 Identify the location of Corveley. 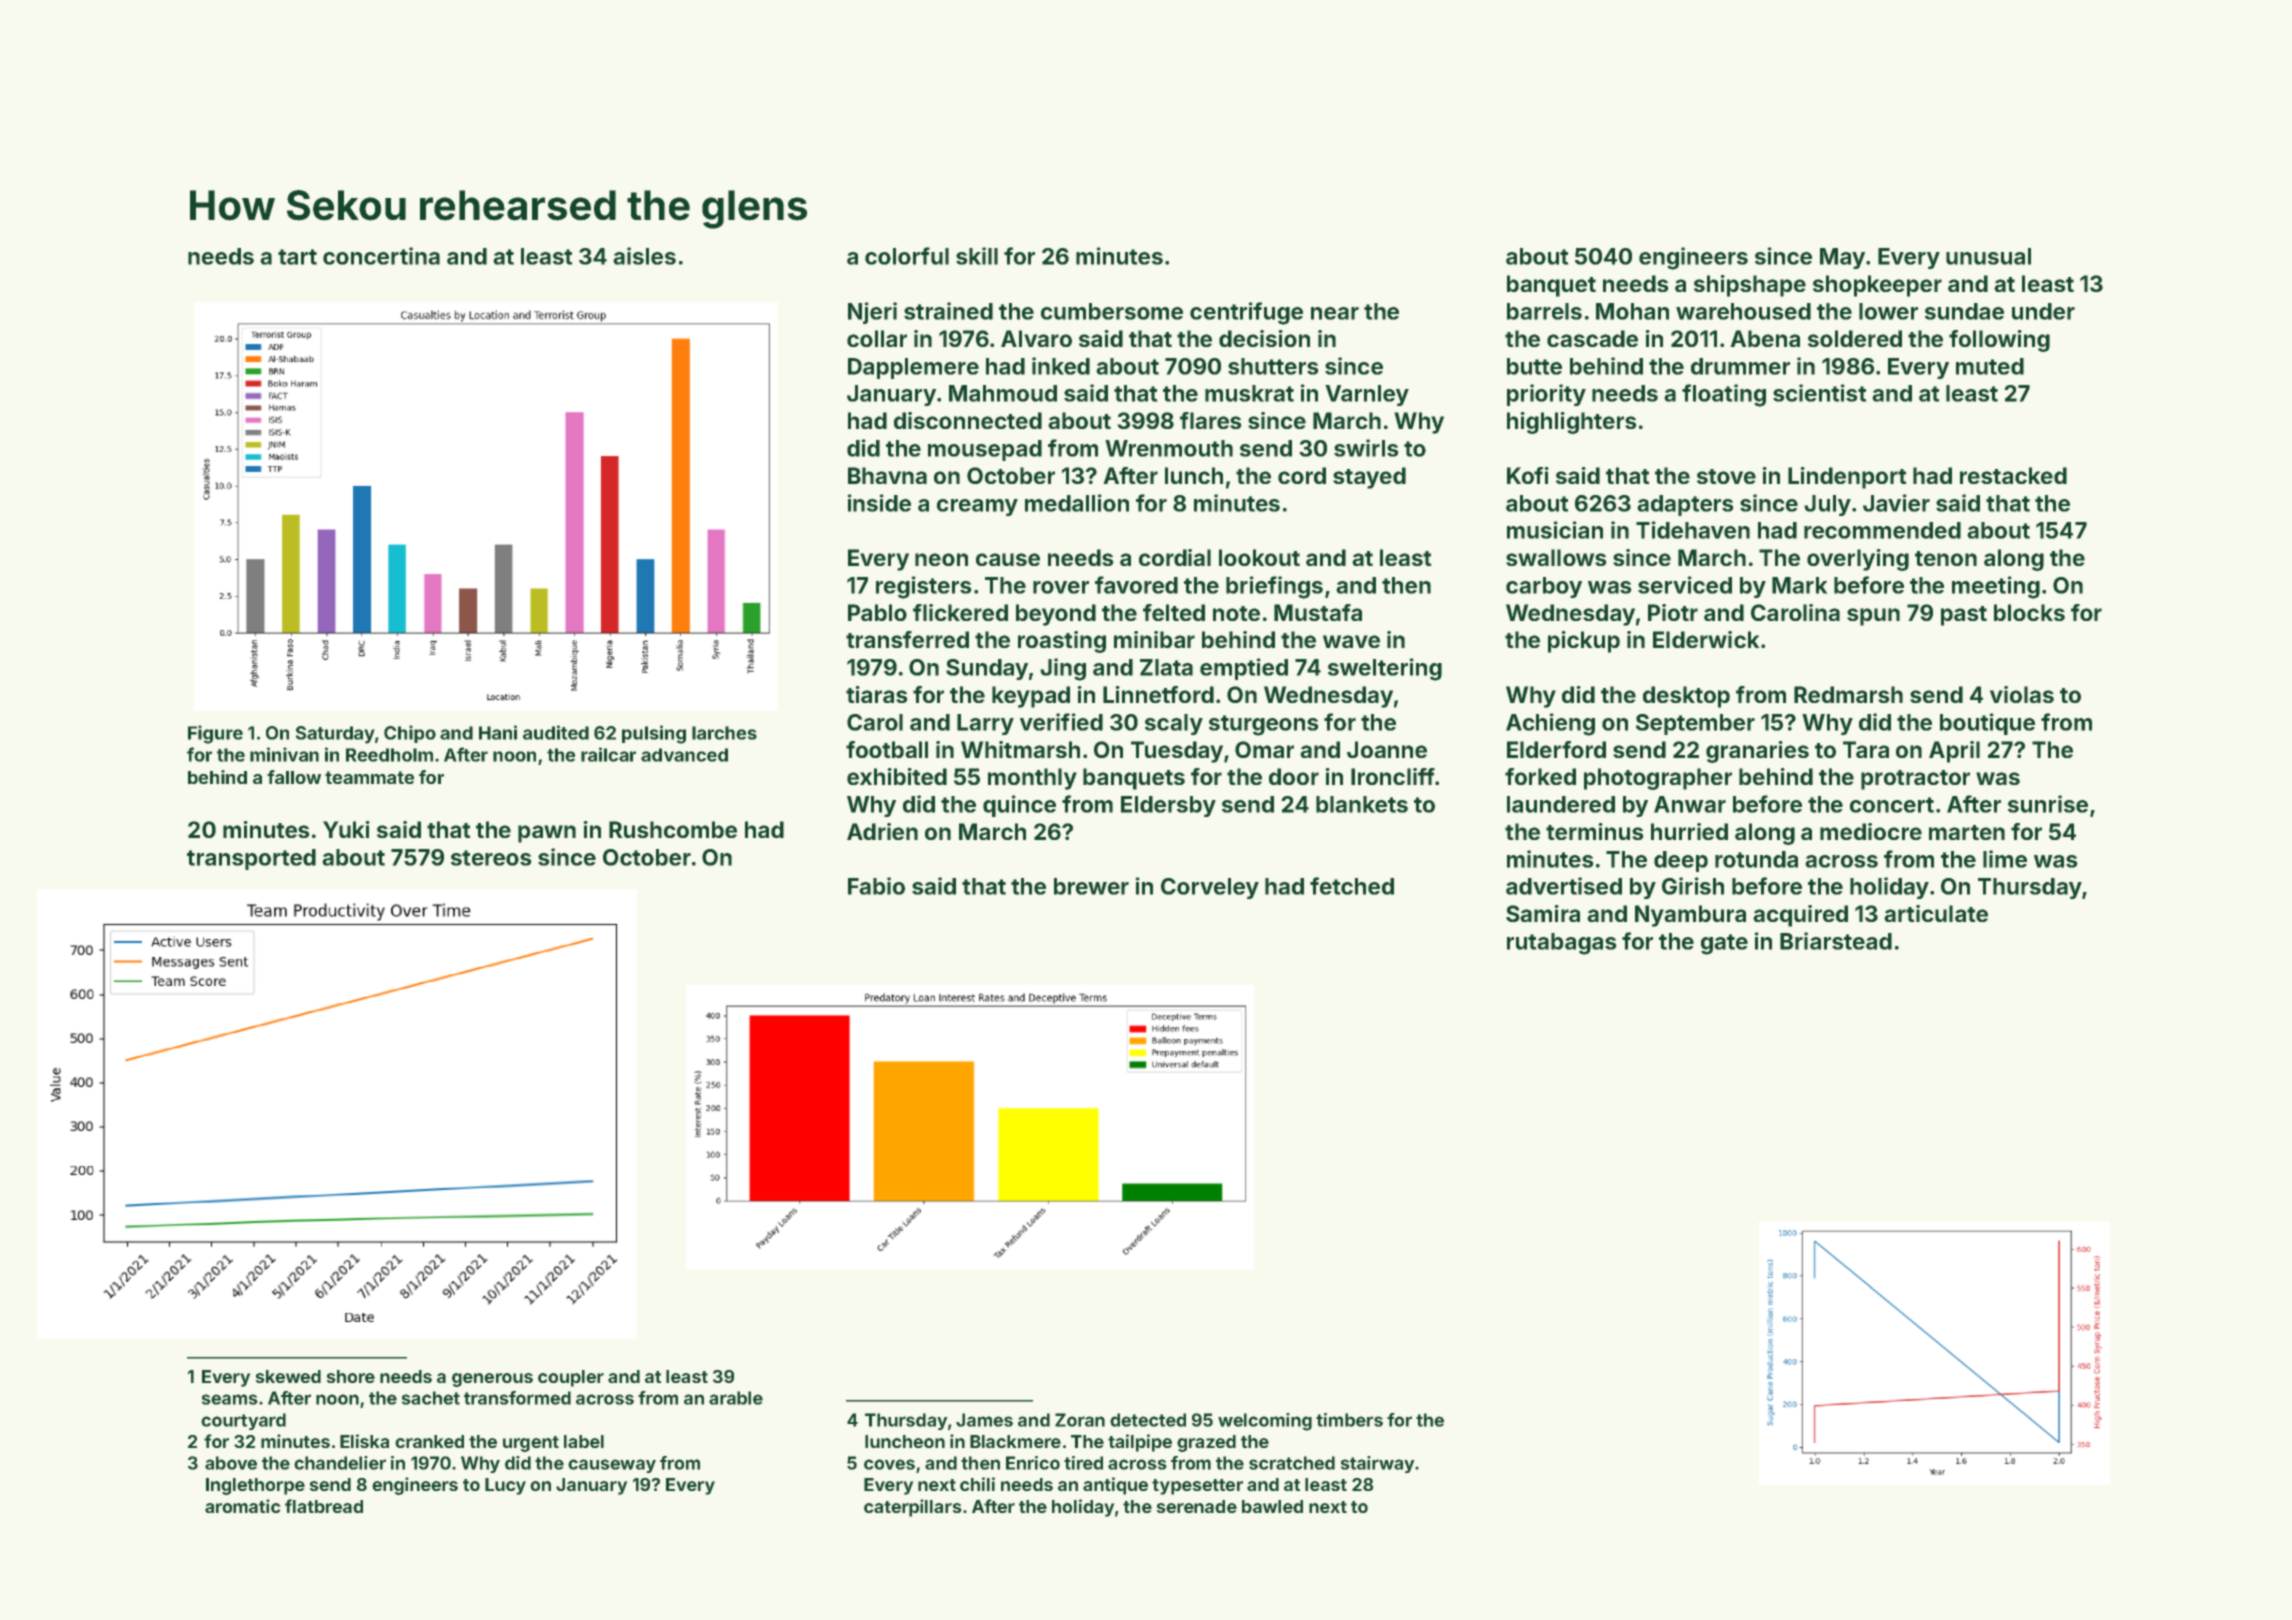
(1210, 888).
